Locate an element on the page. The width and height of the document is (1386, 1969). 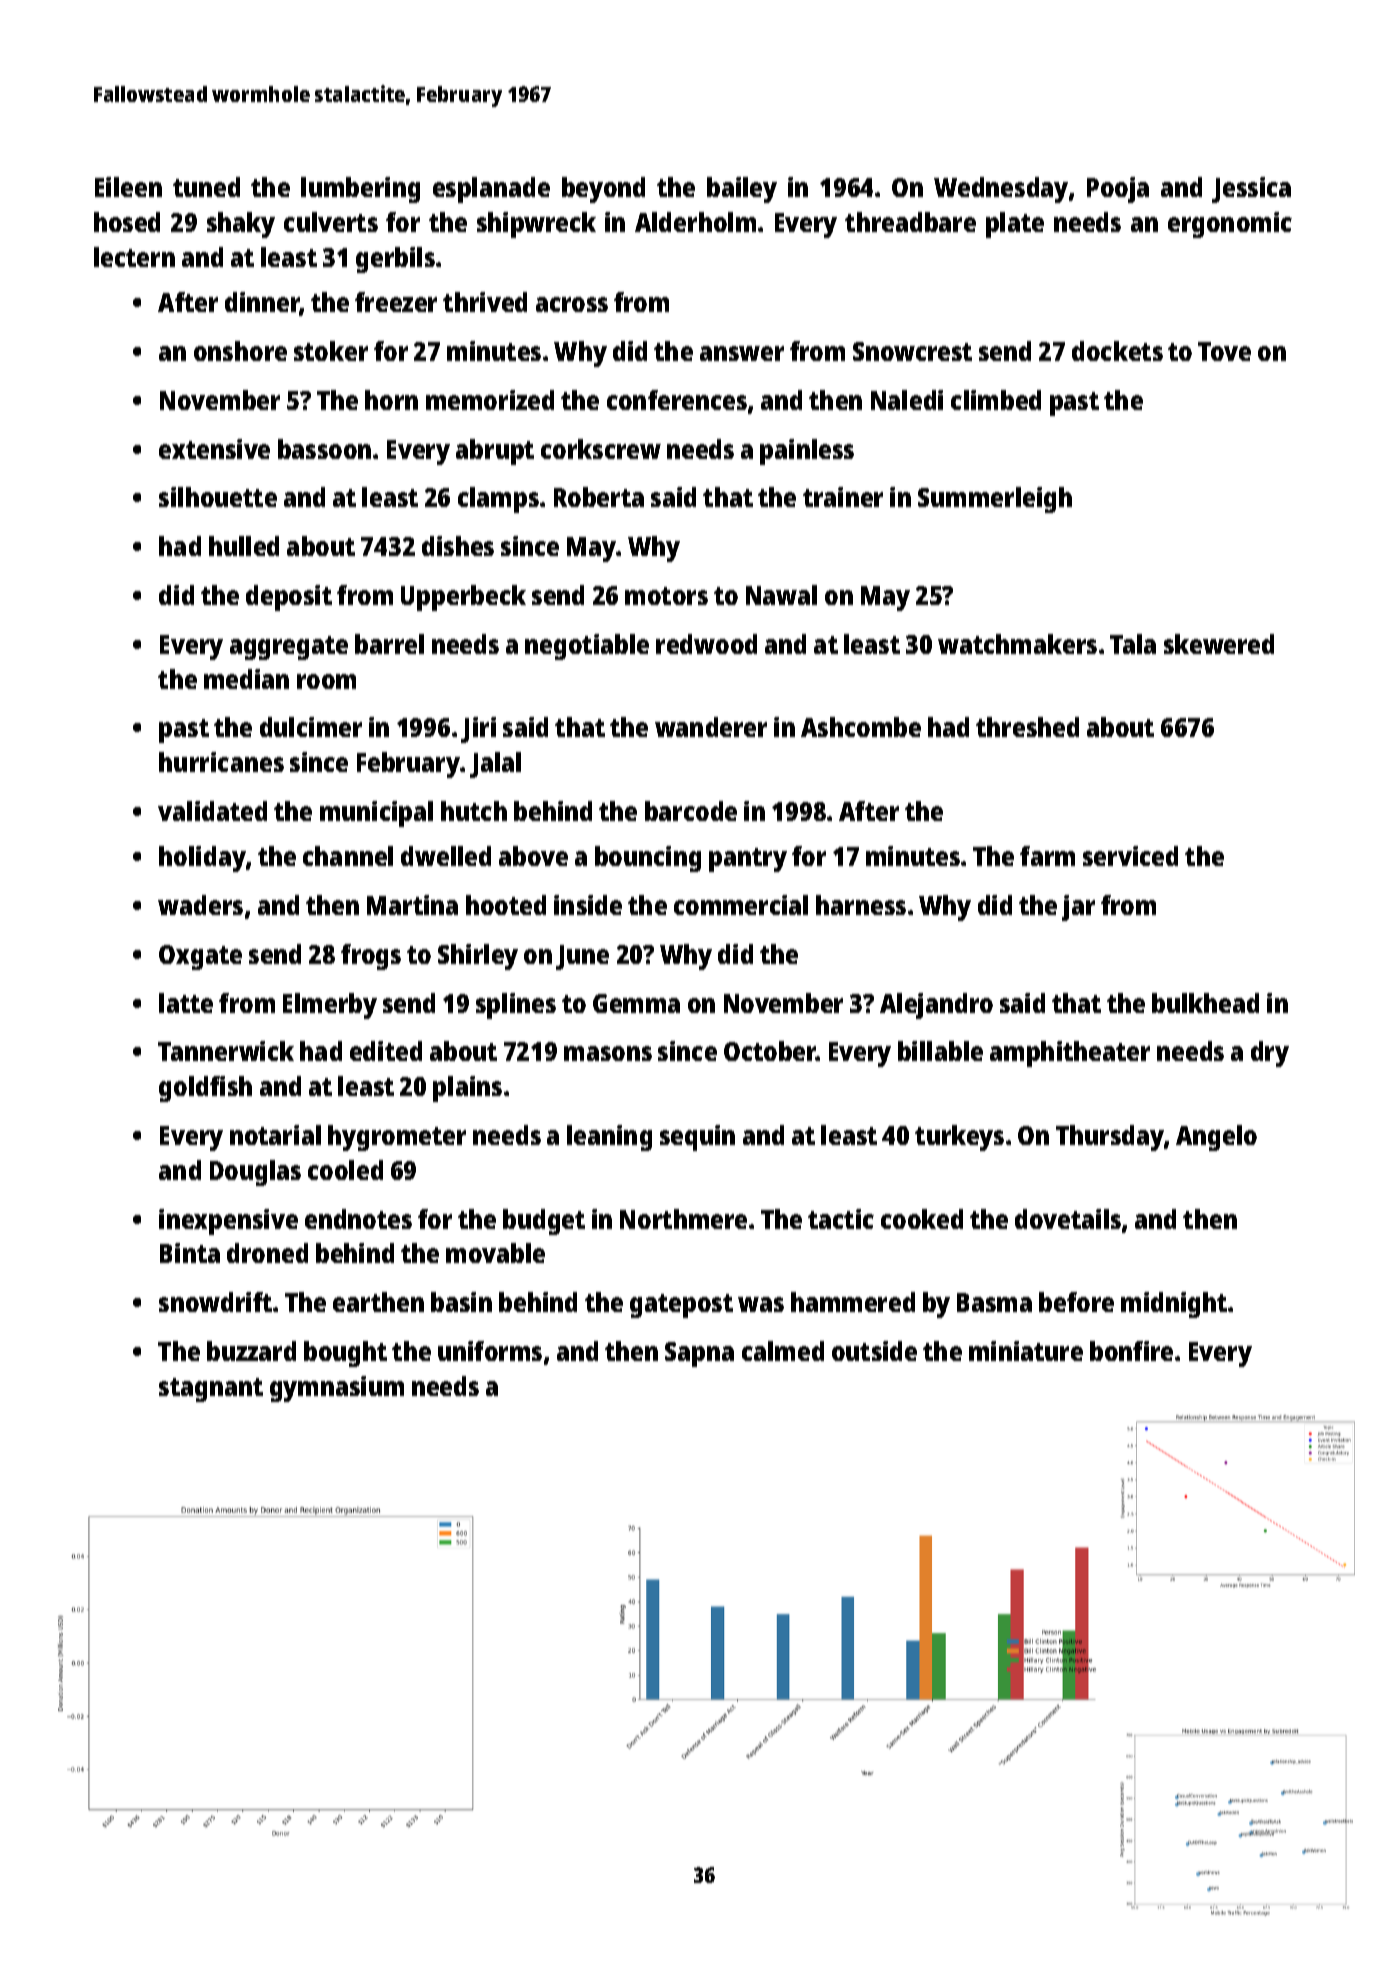
Gemma is located at coordinates (636, 1003).
